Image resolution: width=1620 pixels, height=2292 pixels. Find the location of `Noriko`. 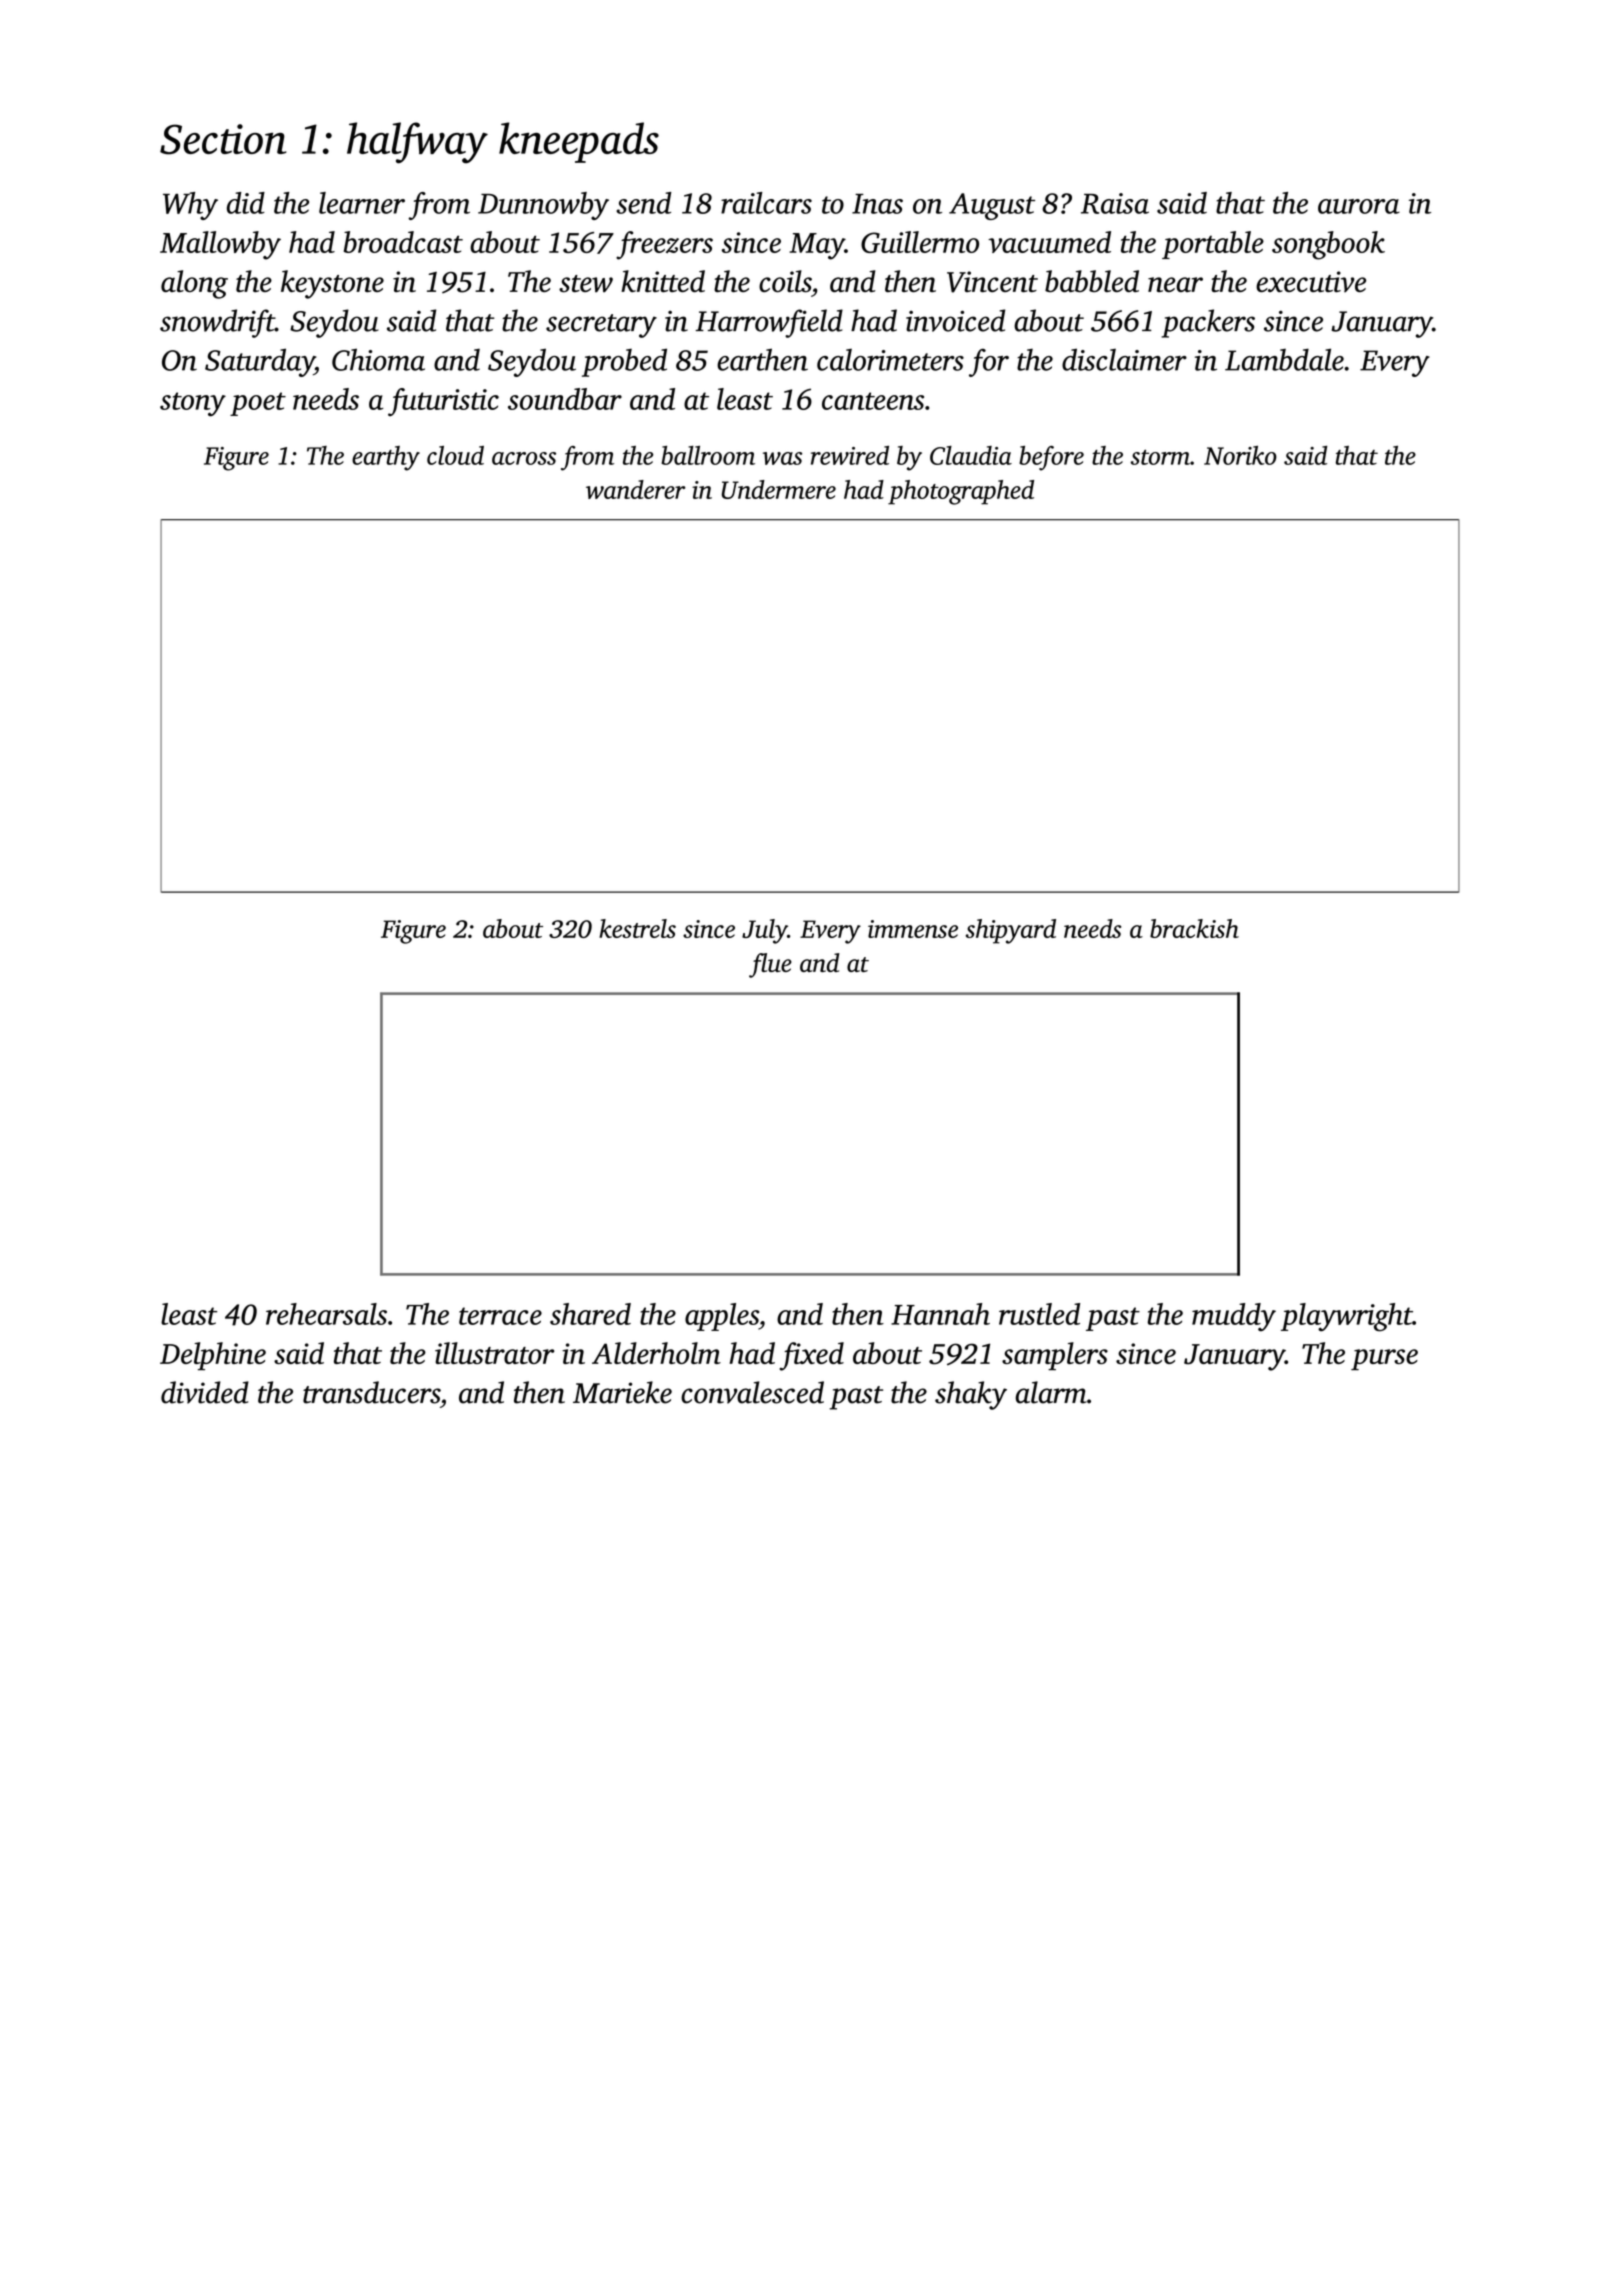

Noriko is located at coordinates (1240, 455).
